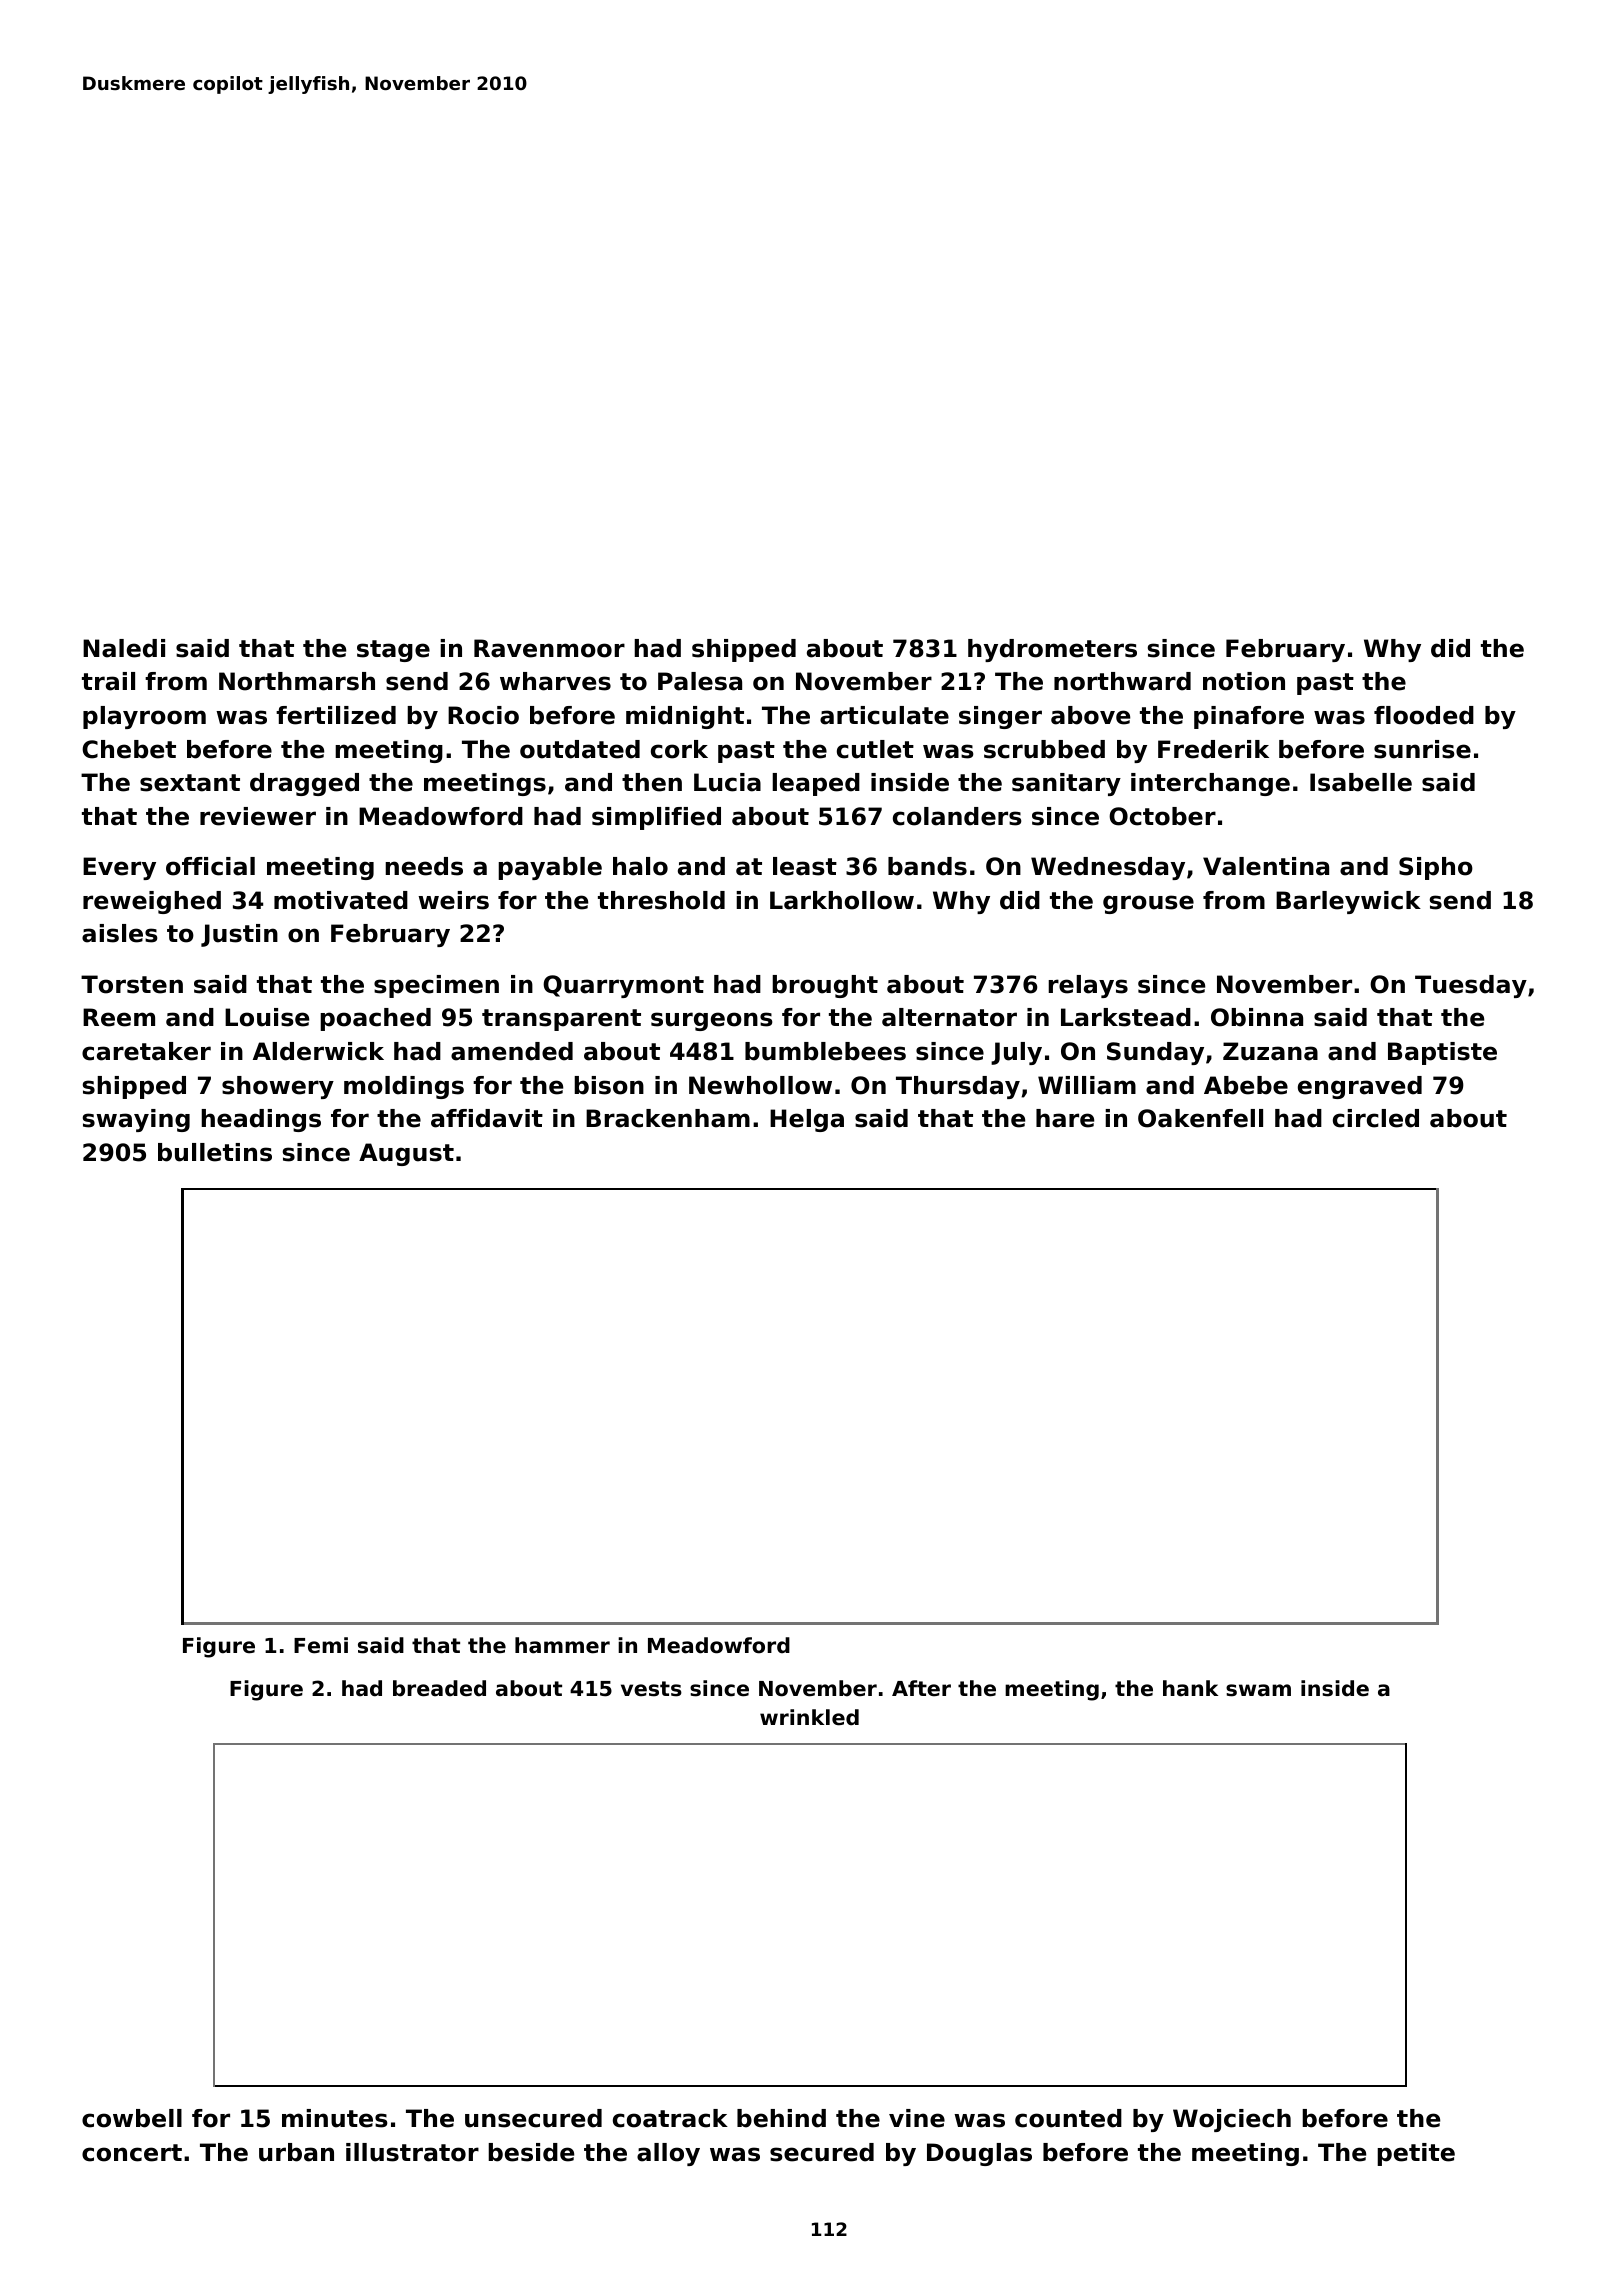  Describe the element at coordinates (335, 2118) in the page. I see `minutes` at that location.
